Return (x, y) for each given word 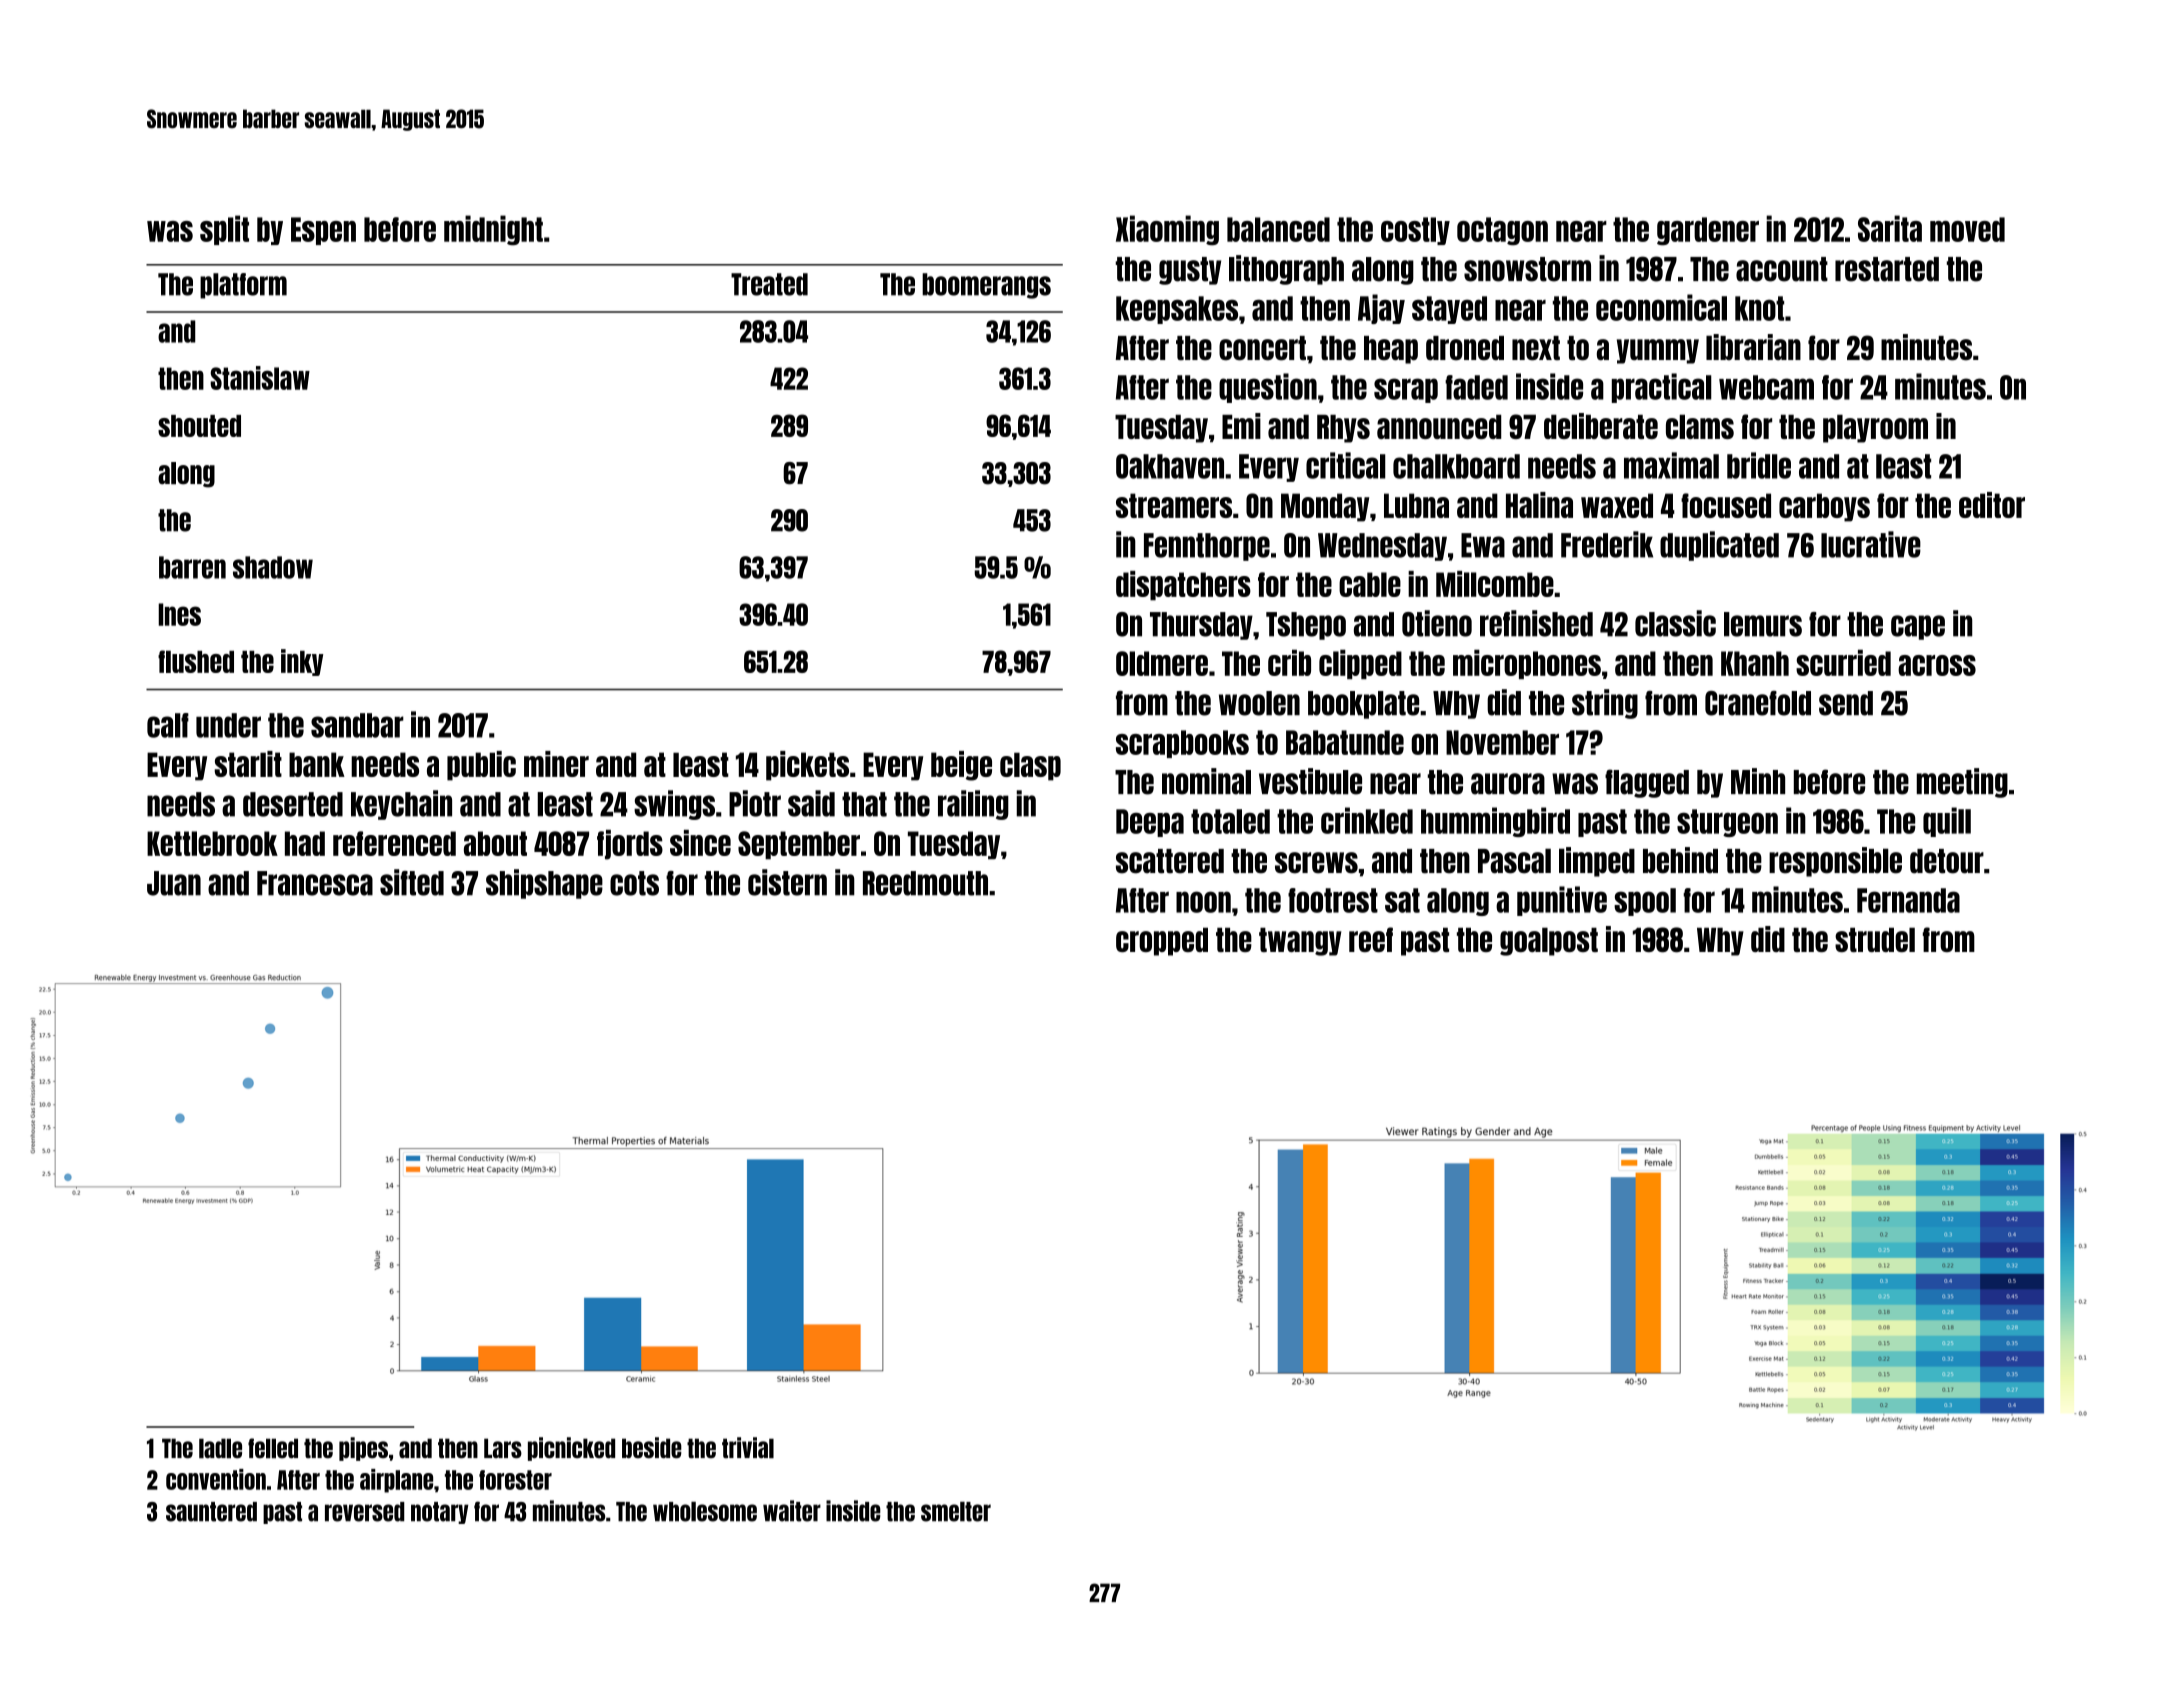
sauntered (211, 1512)
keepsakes (1177, 310)
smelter (956, 1511)
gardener (1708, 231)
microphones (1527, 664)
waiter (792, 1511)
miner (556, 764)
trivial (748, 1448)
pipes (363, 1449)
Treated (769, 284)
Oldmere (1162, 663)
